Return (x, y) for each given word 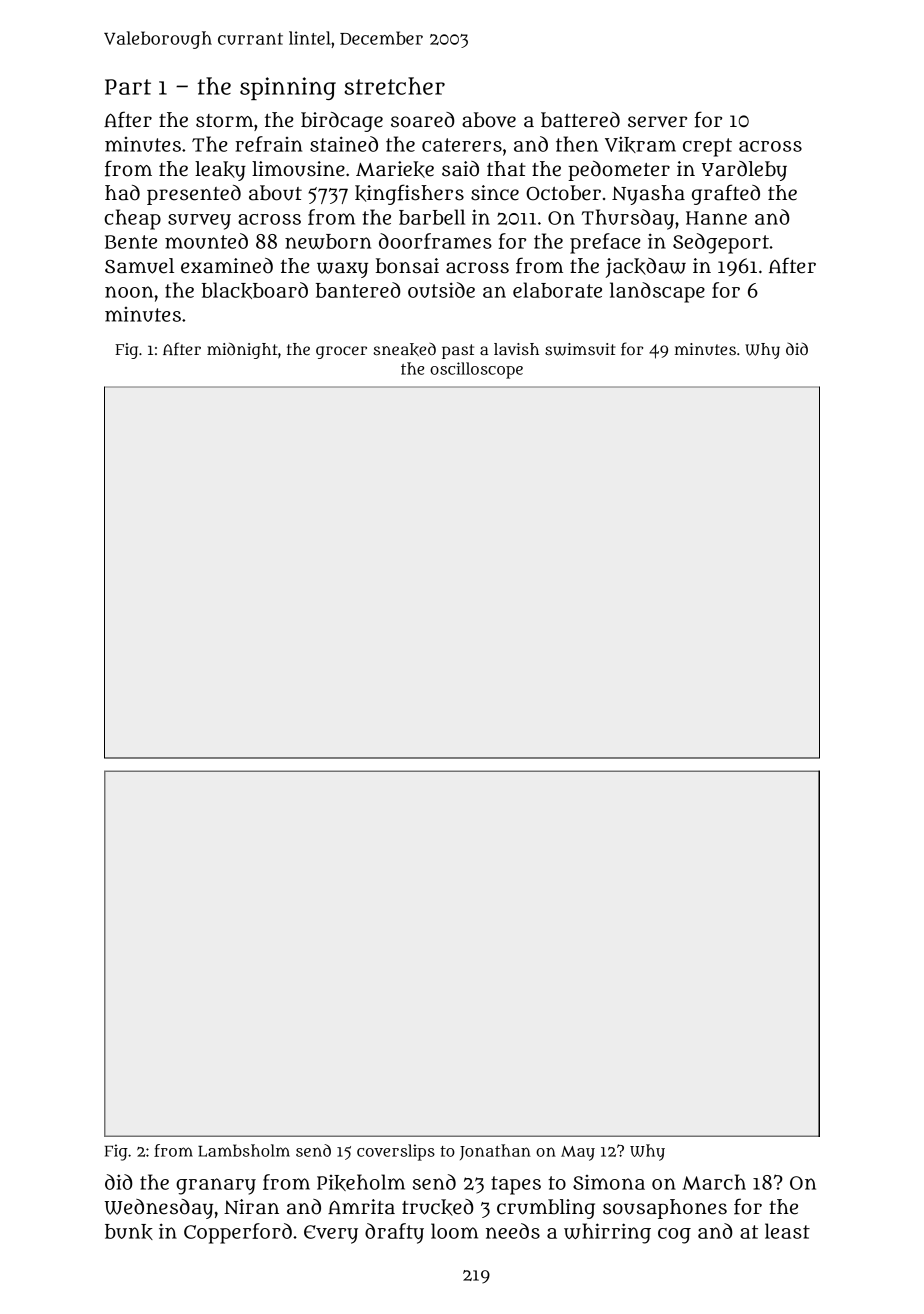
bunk (129, 1232)
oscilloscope (476, 370)
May (578, 1153)
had (122, 193)
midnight (242, 350)
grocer (341, 352)
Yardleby (744, 171)
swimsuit (580, 349)
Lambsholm (244, 1150)
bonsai (407, 266)
